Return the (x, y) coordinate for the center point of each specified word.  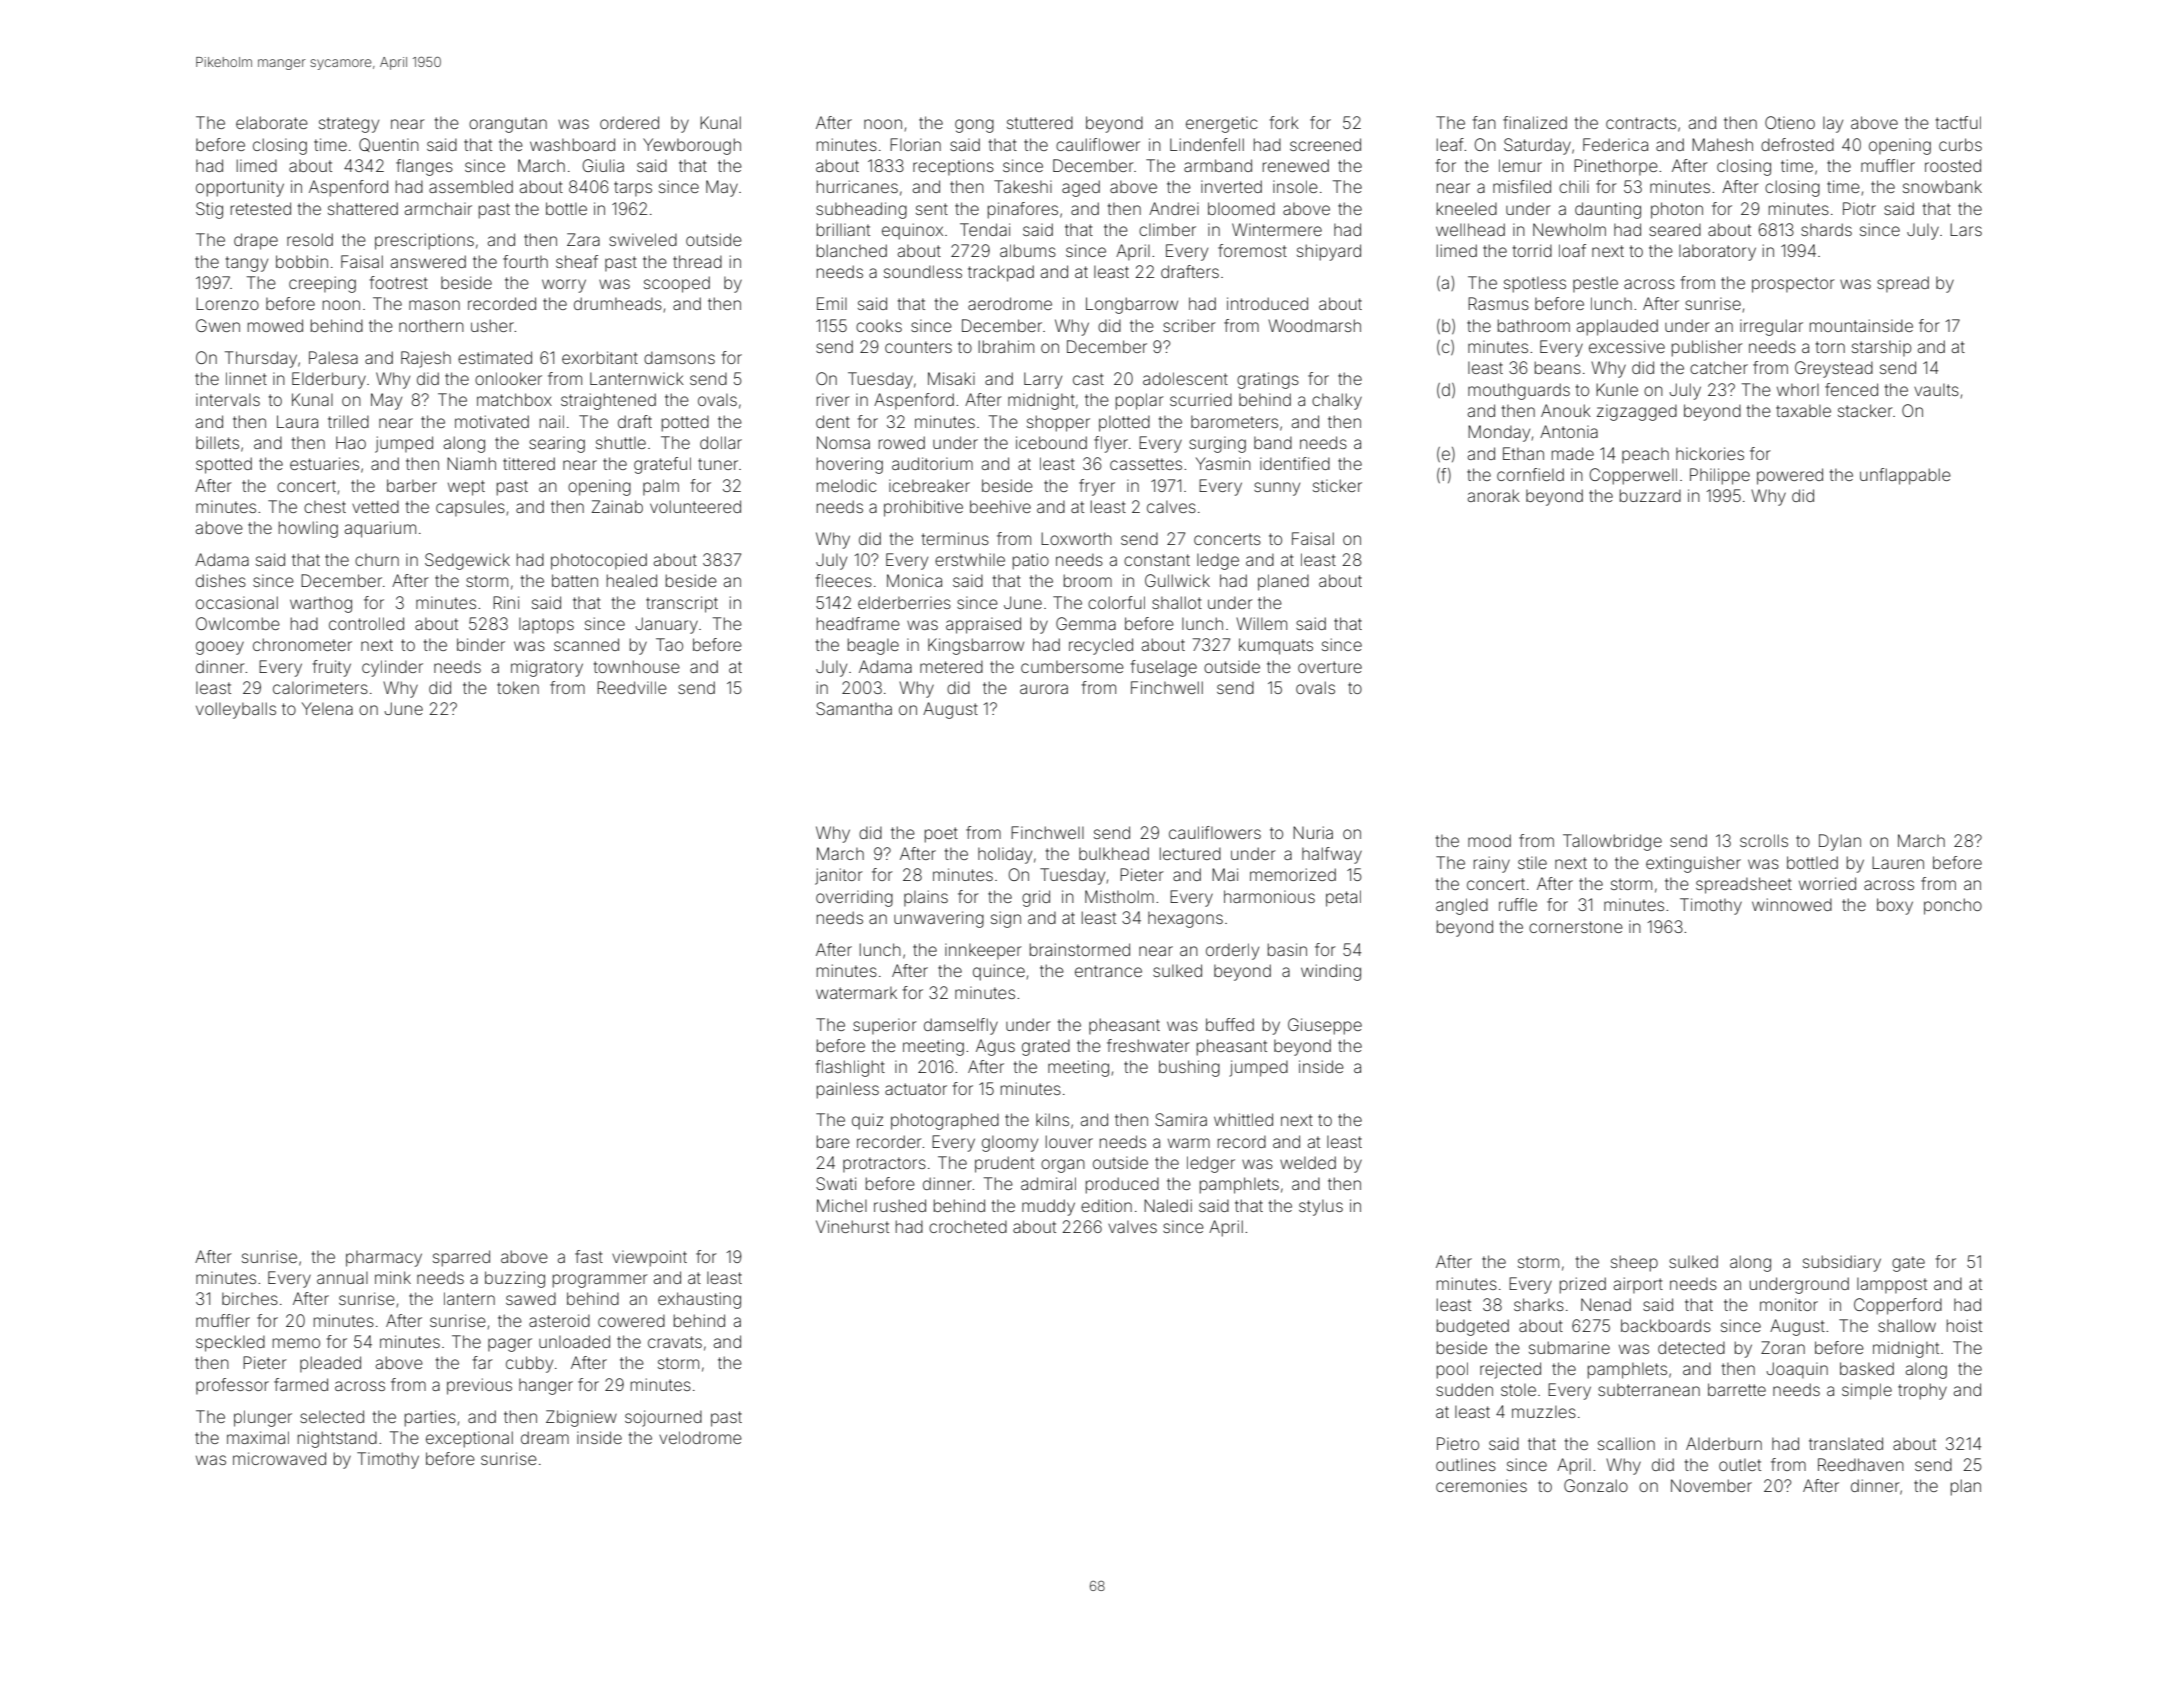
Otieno (1790, 122)
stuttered (1040, 122)
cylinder (392, 668)
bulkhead (1114, 853)
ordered (629, 122)
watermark (856, 993)
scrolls (1764, 840)
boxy (1895, 906)
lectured (1190, 853)
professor (232, 1386)
